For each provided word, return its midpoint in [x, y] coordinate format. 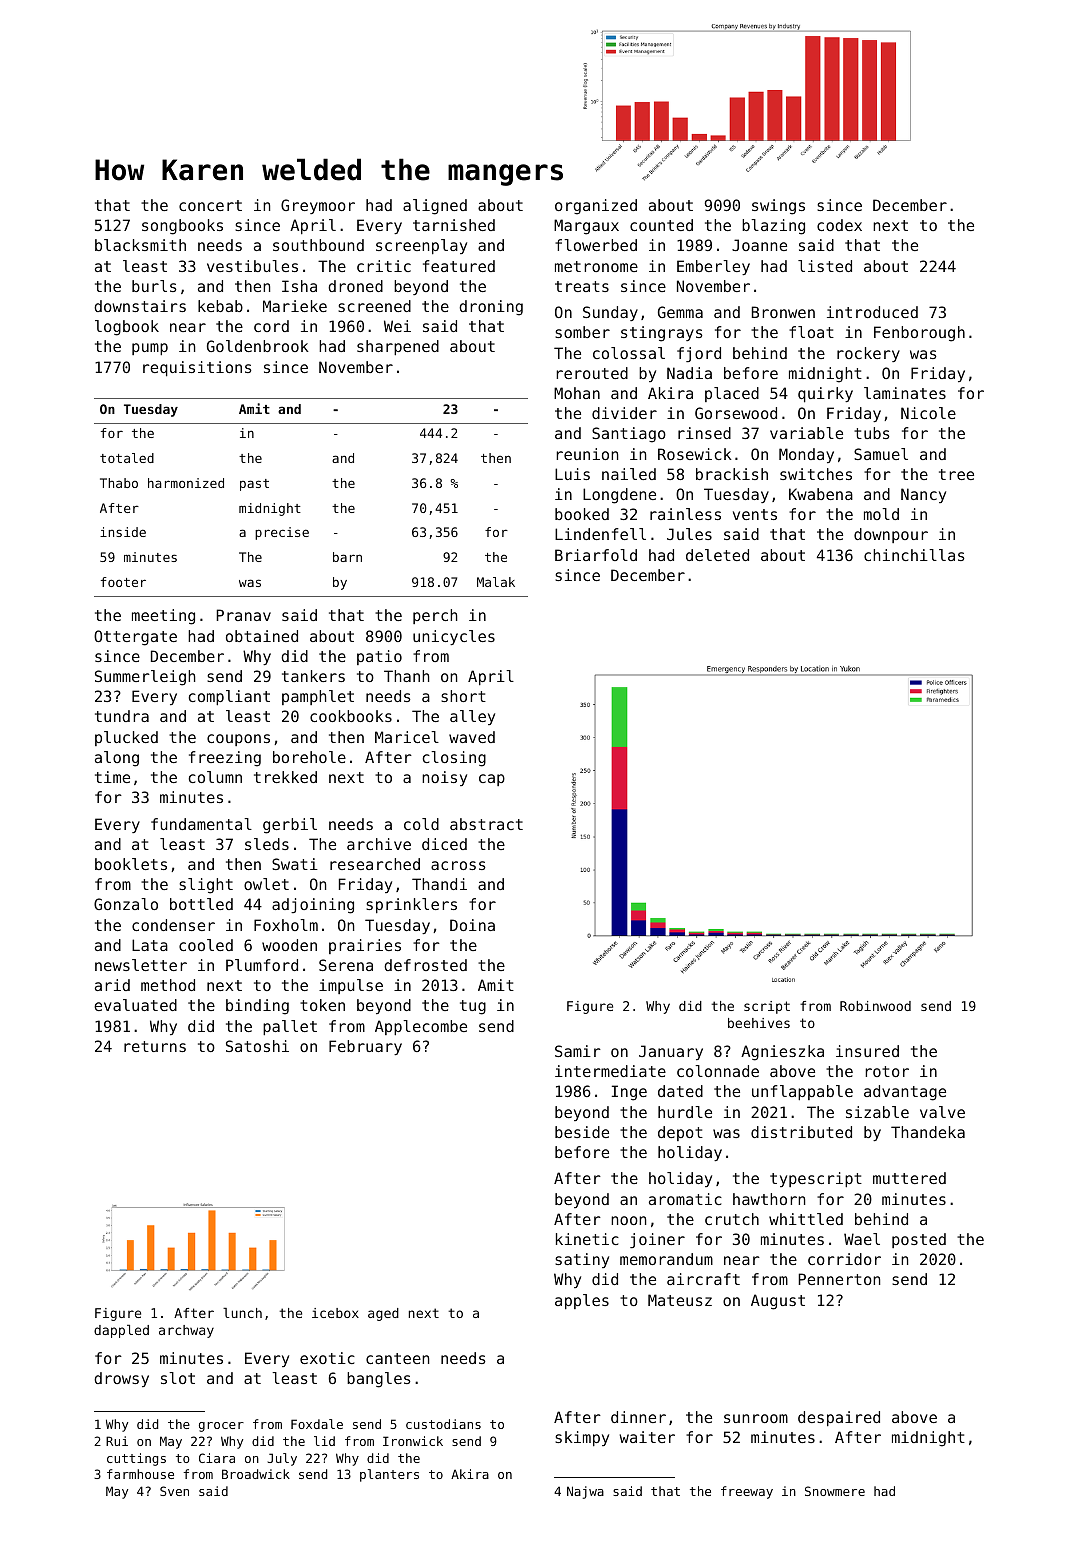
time [112, 777]
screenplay [421, 246]
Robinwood [875, 1006]
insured [867, 1051]
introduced [872, 312]
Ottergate [135, 638]
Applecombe [421, 1027]
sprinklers [411, 905]
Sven [174, 1491]
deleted [717, 555]
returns [155, 1046]
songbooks [182, 227]
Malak [496, 582]
